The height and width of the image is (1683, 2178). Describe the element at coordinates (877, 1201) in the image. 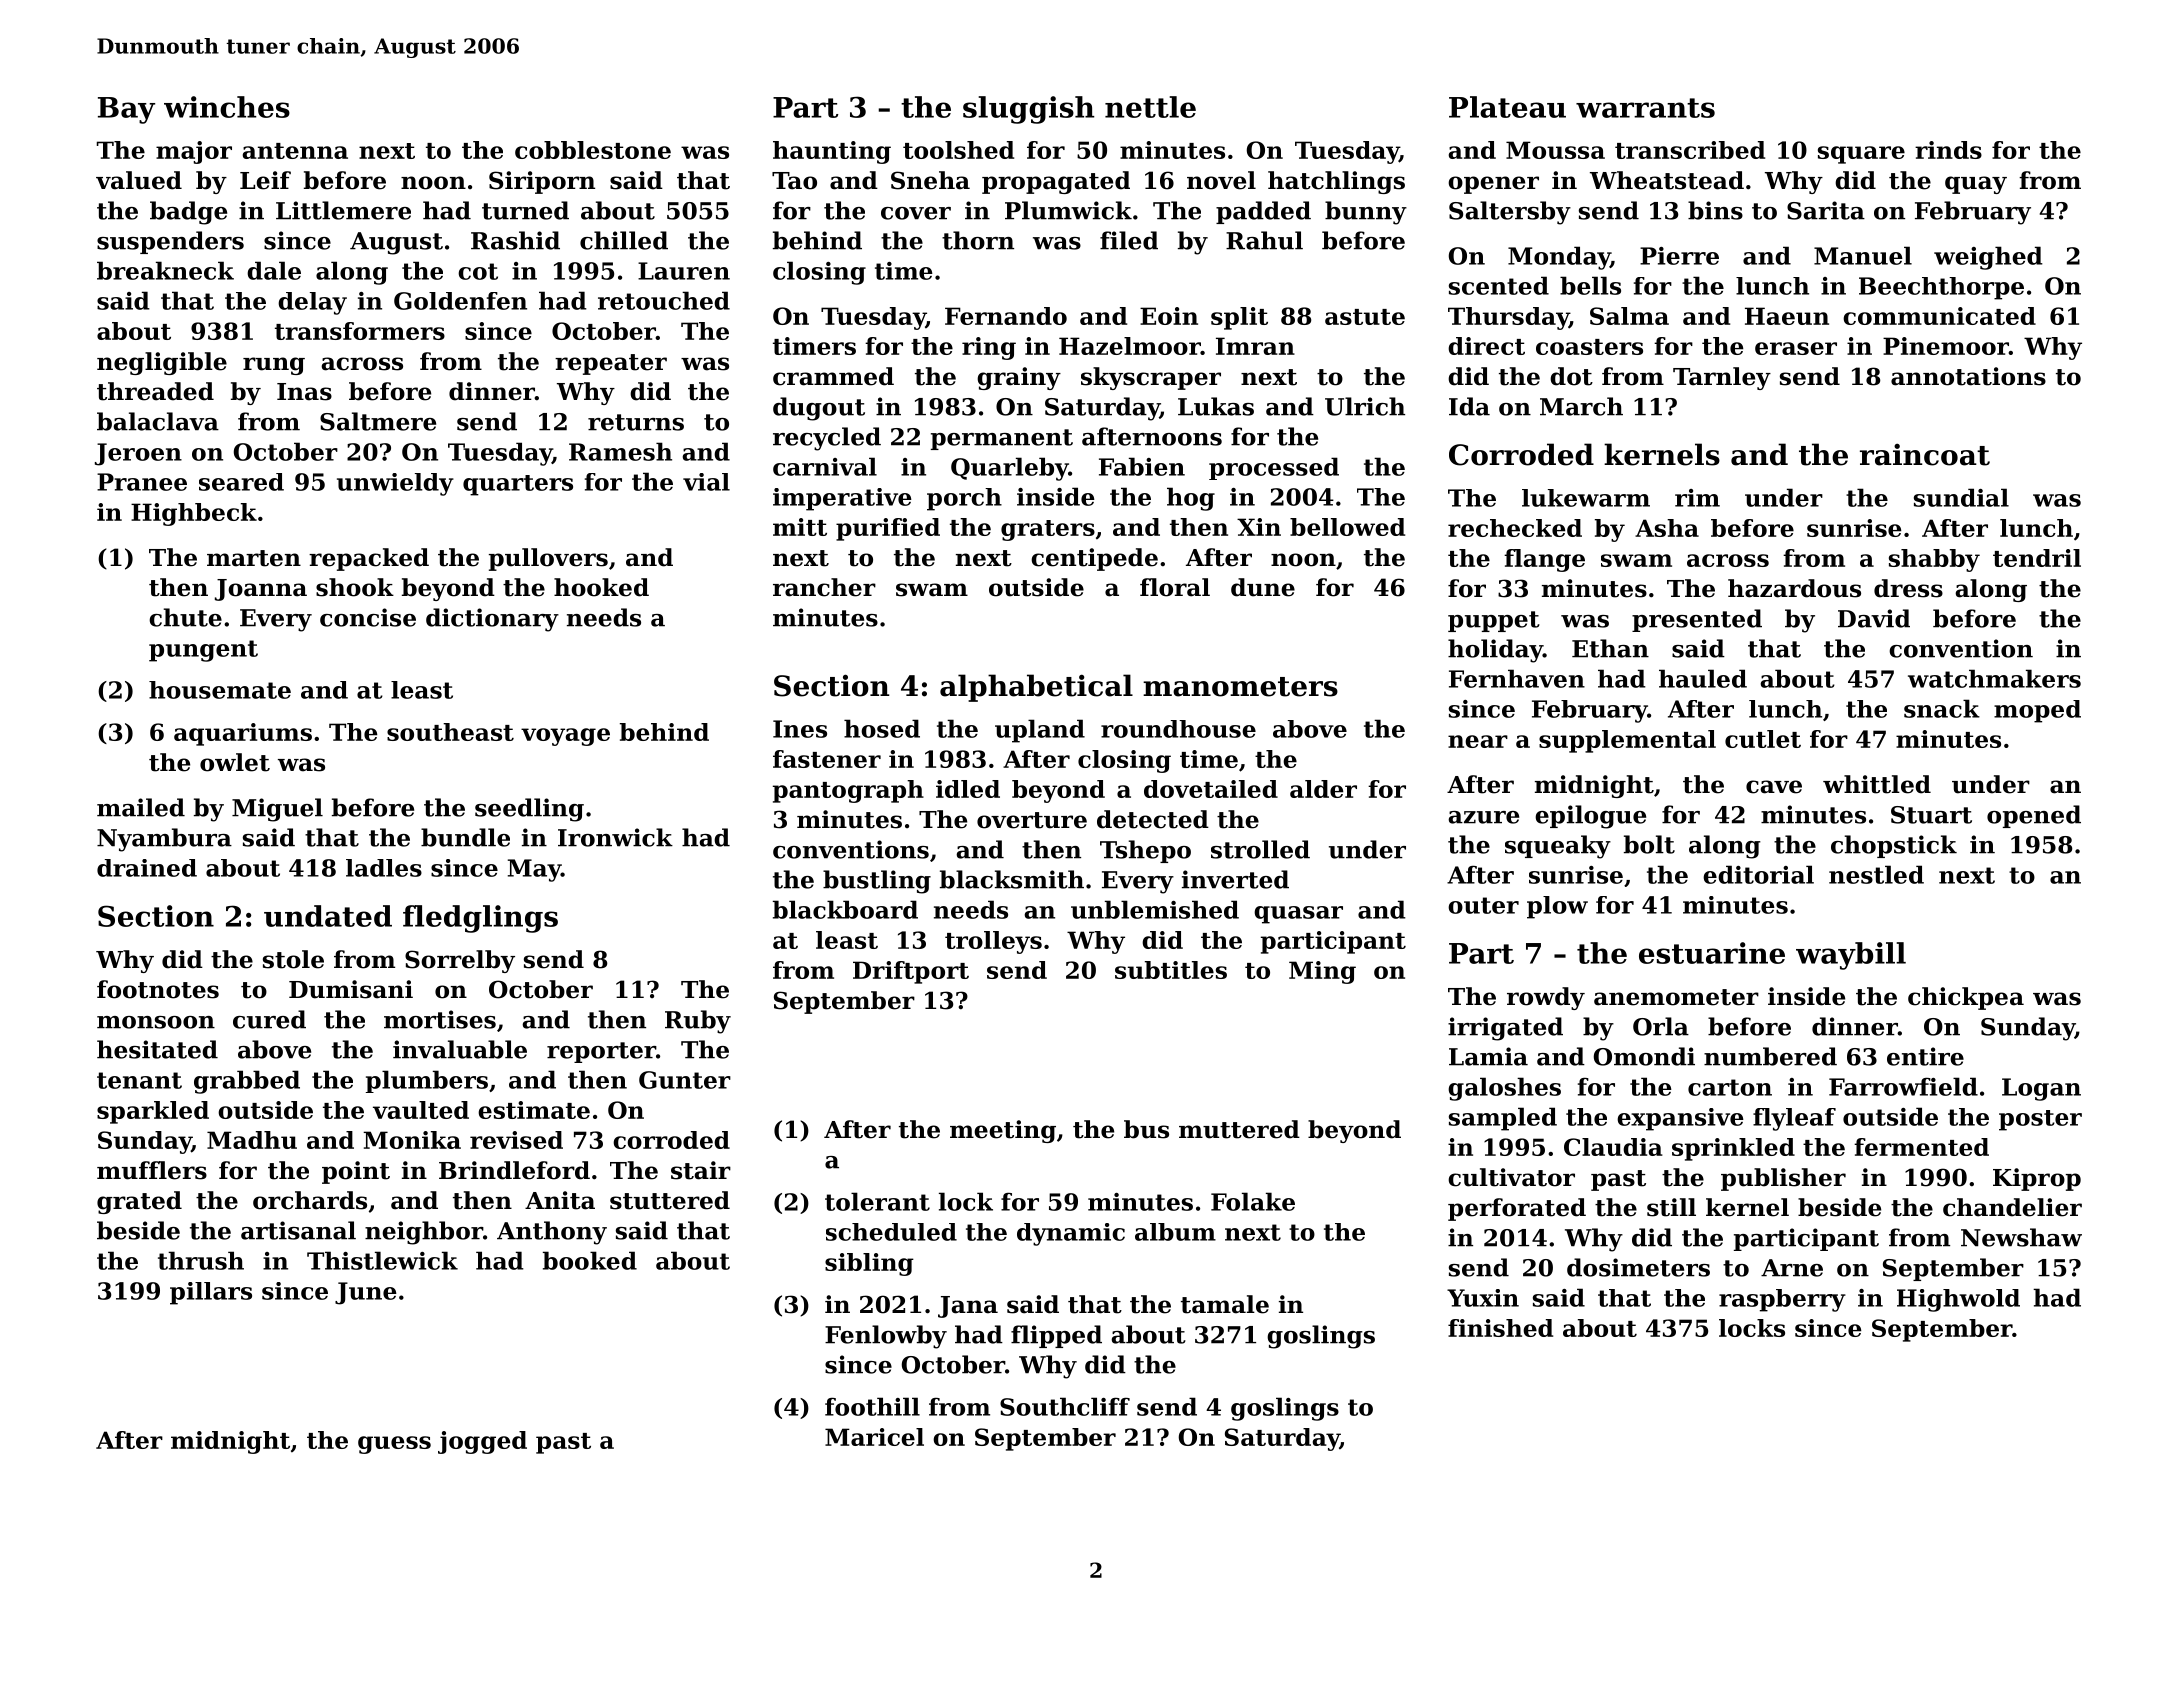

I see `tolerant` at that location.
